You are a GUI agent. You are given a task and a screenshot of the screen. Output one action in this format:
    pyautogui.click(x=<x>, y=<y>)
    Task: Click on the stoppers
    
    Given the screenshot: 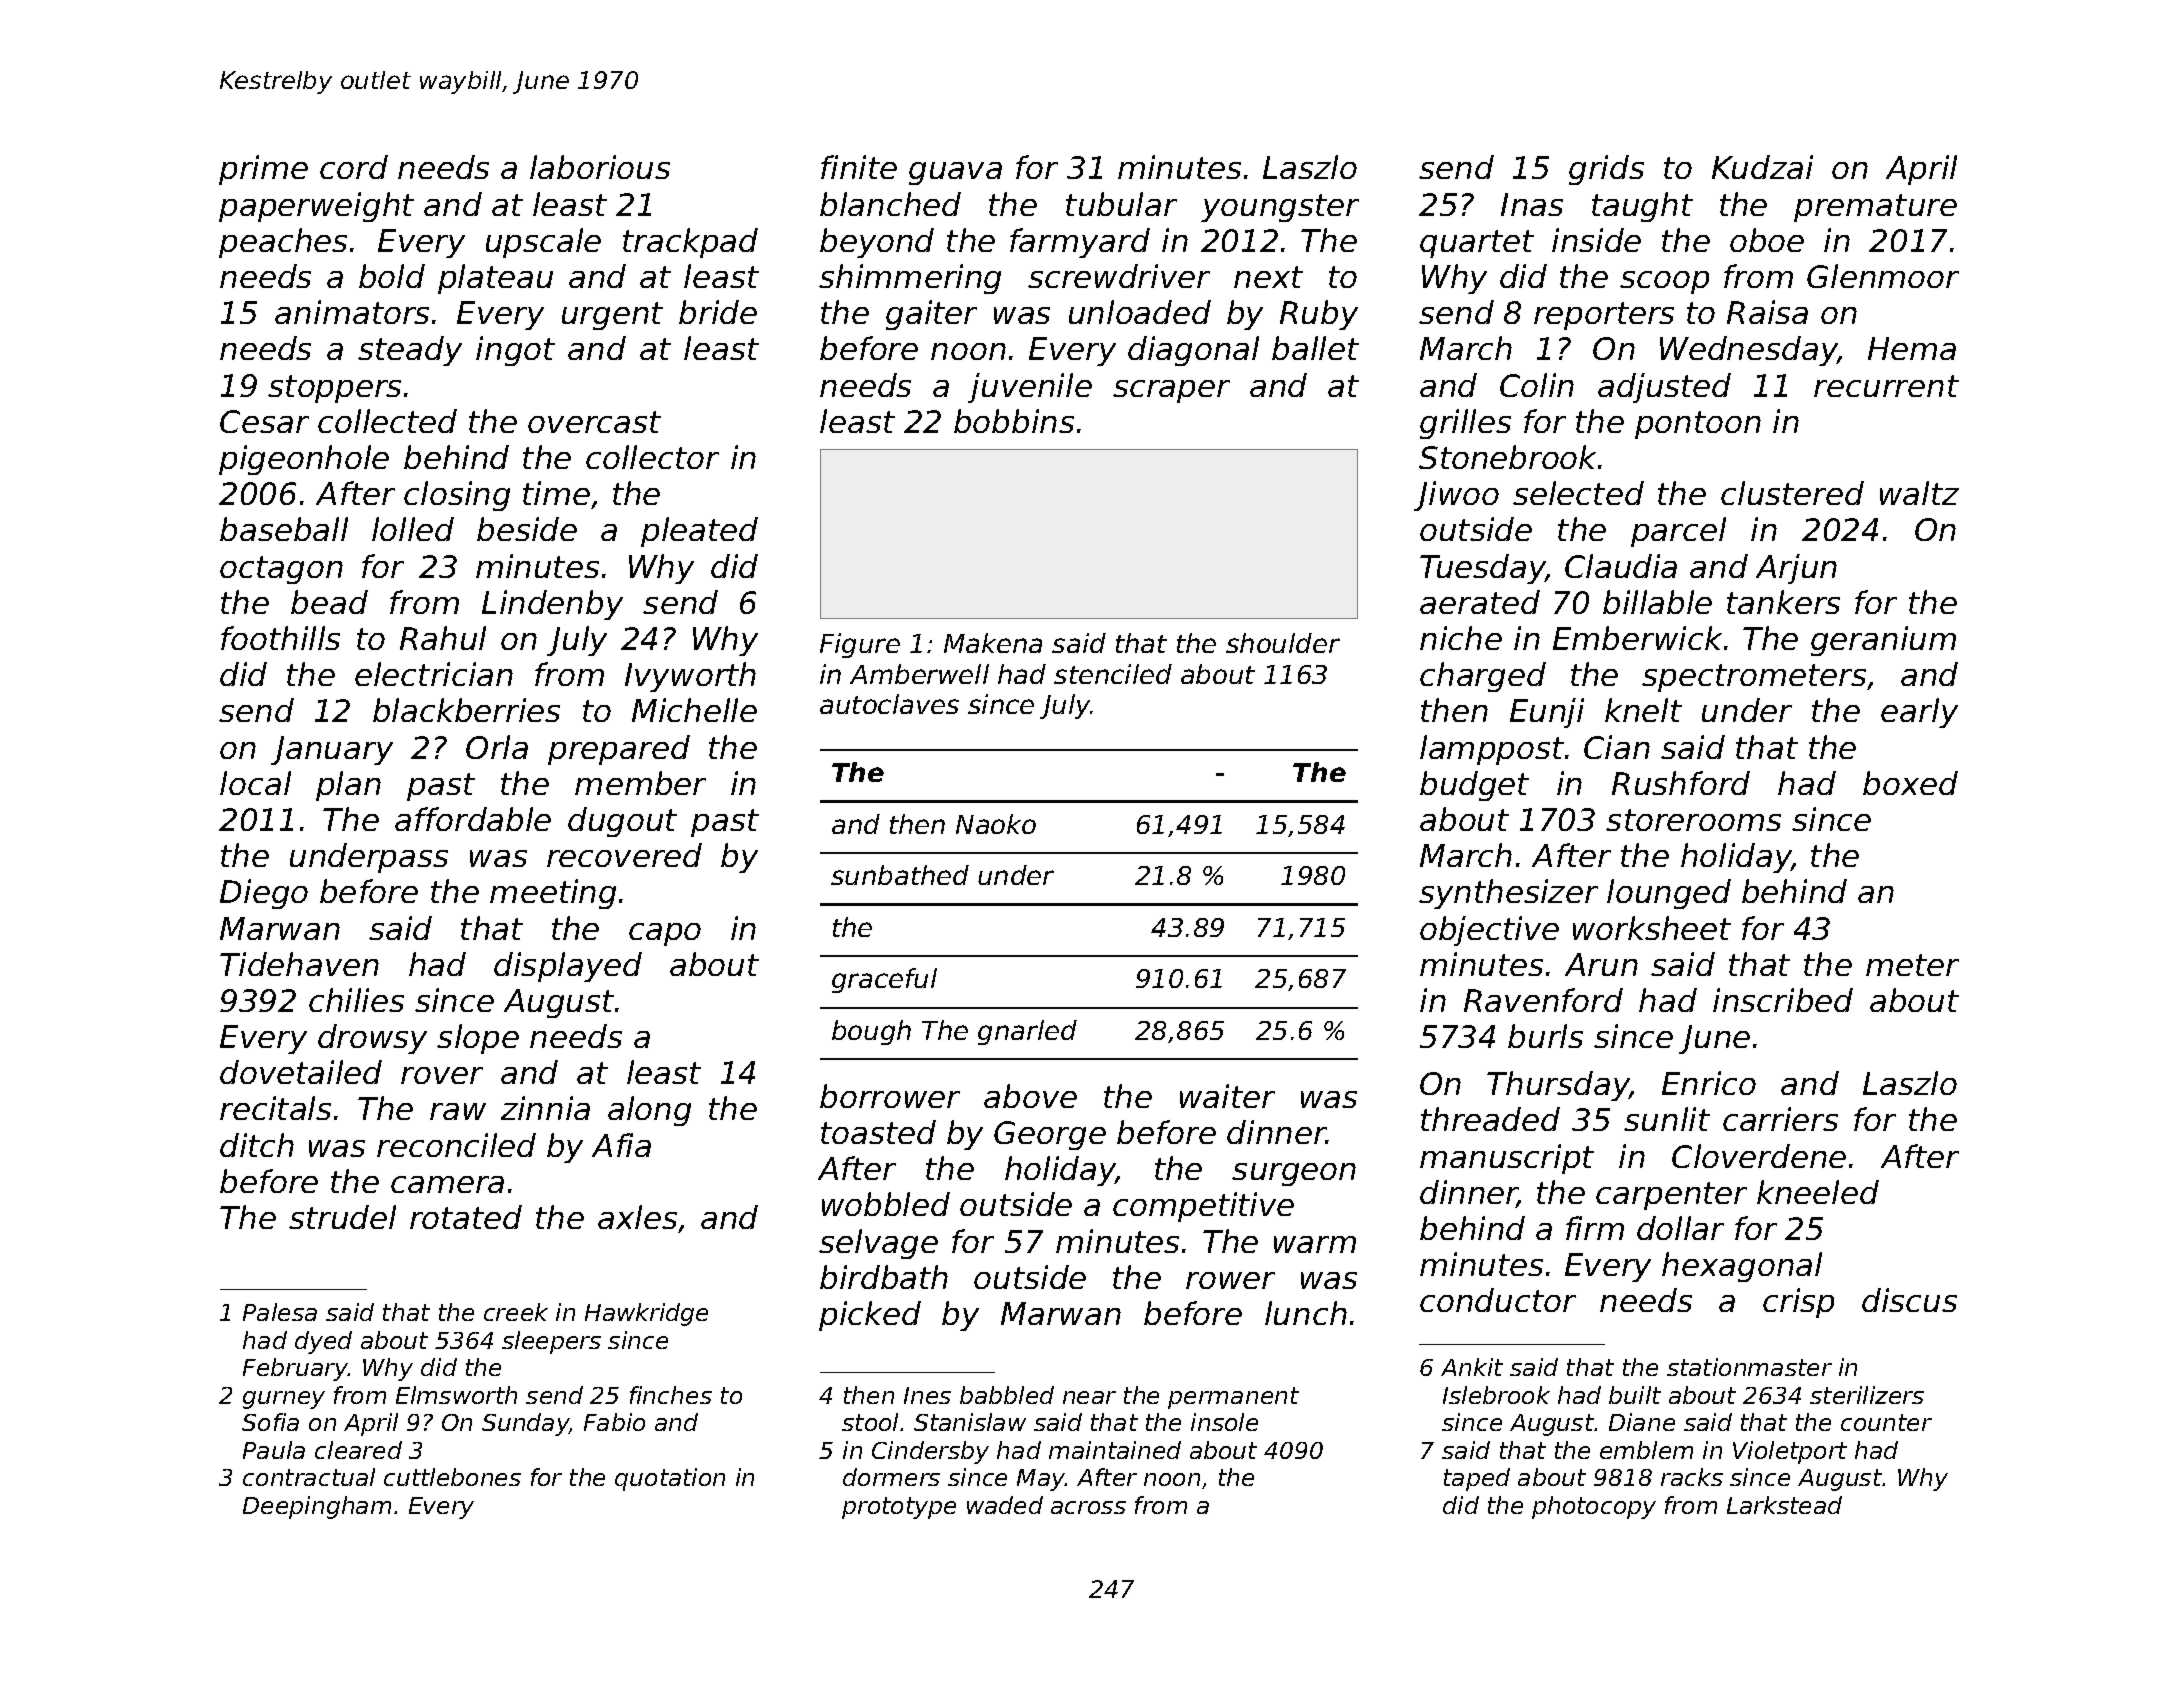 What is the action you would take?
    pyautogui.click(x=334, y=389)
